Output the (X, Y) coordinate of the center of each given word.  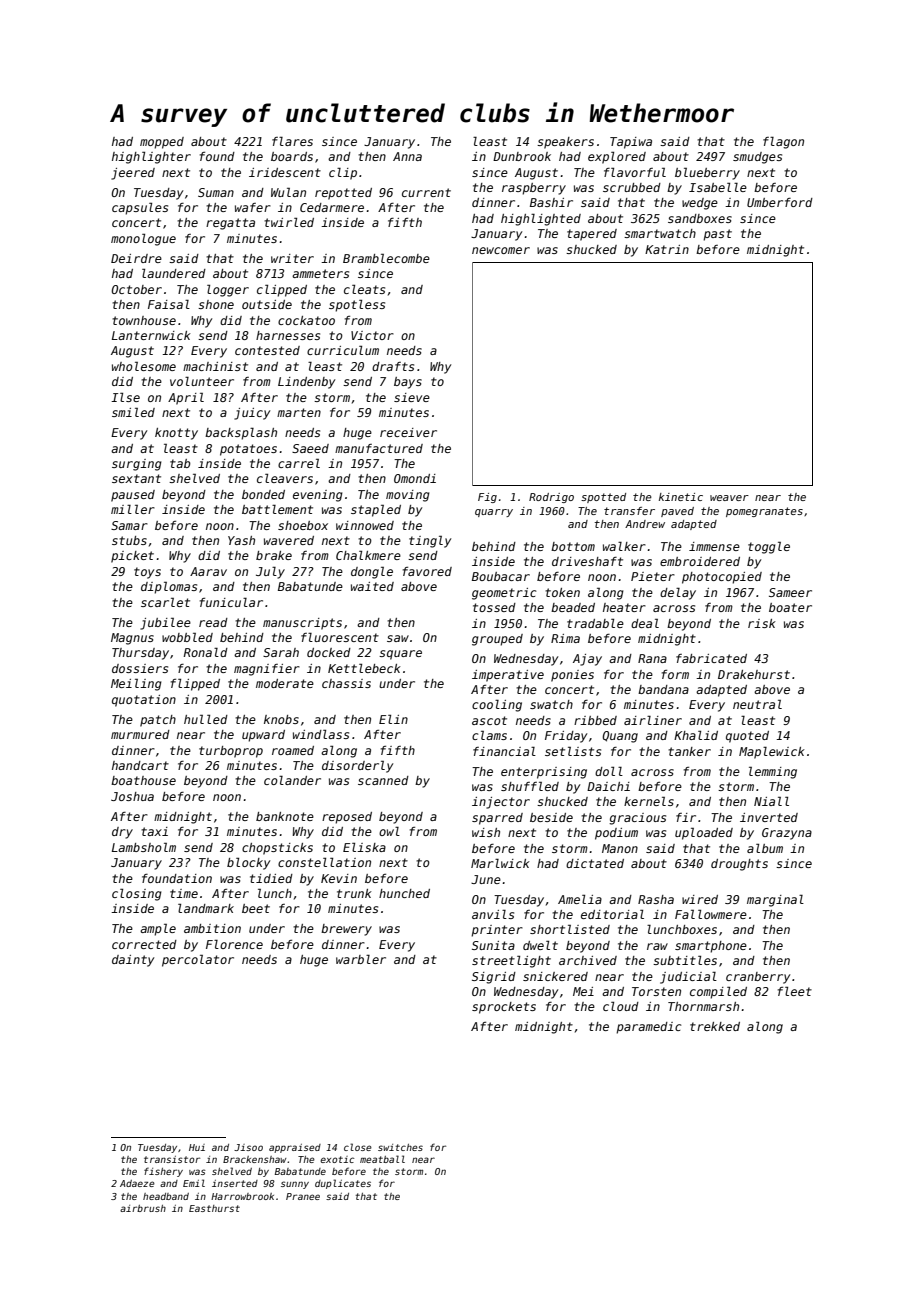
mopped (162, 143)
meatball (382, 1159)
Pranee (303, 1196)
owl (389, 831)
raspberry (534, 189)
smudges (757, 158)
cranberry (758, 978)
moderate (285, 683)
